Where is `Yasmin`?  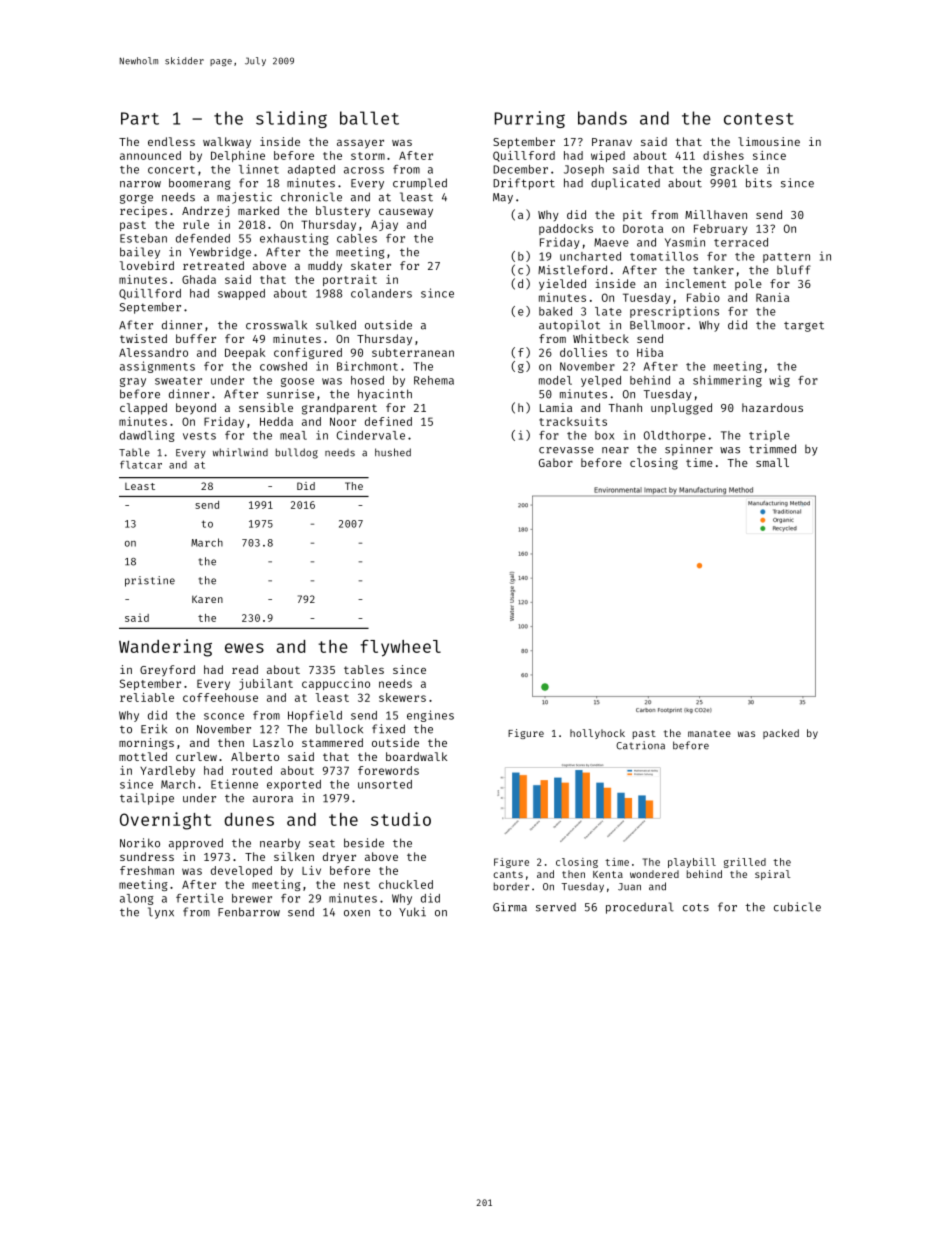 Yasmin is located at coordinates (685, 242).
